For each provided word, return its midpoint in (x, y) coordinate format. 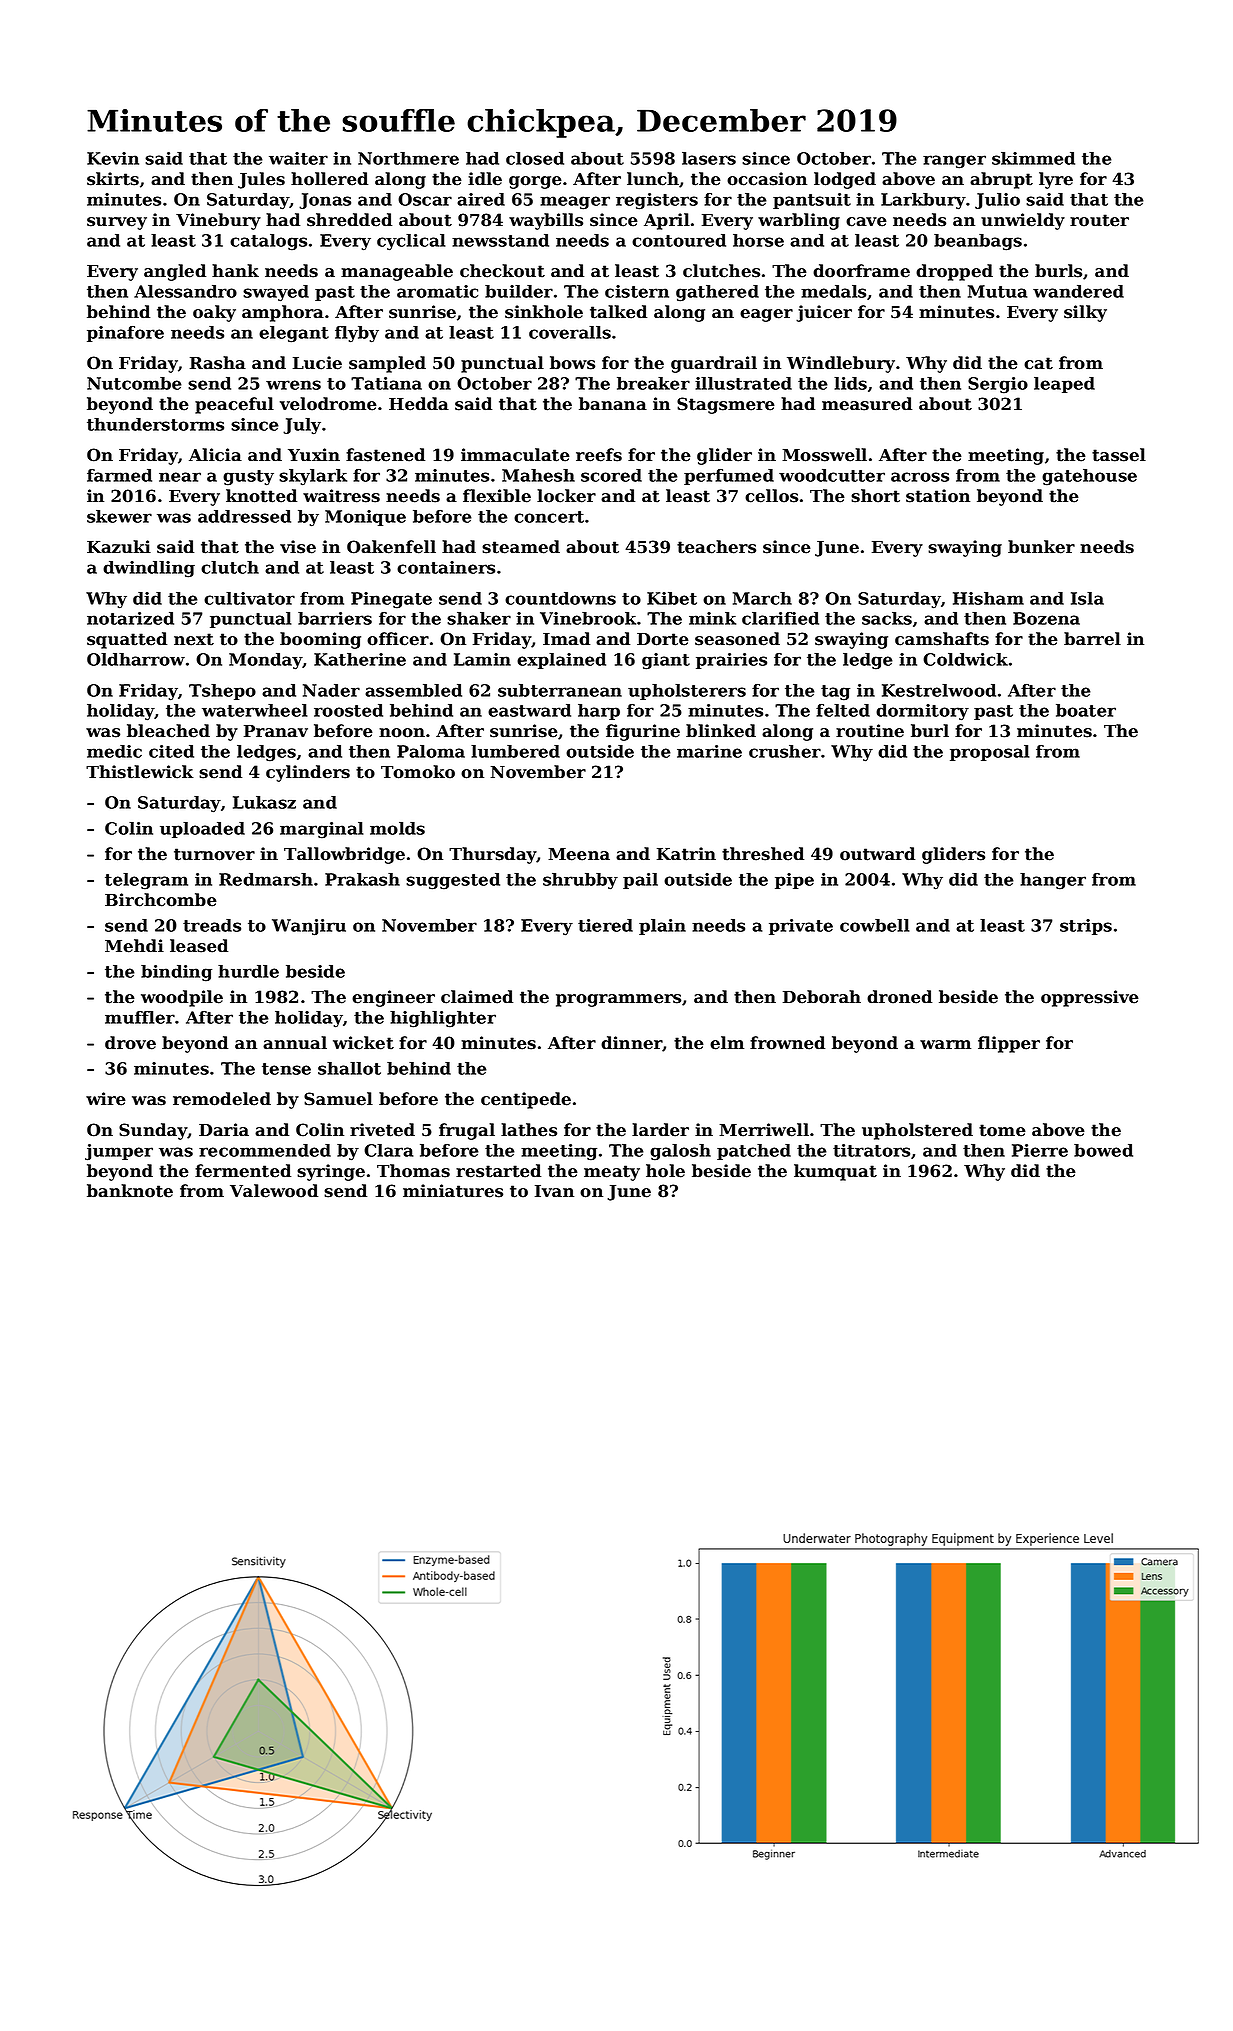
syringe (331, 1172)
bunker (1041, 547)
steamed (521, 547)
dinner (632, 1043)
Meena (579, 854)
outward (877, 854)
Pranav (276, 731)
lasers (709, 158)
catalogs (268, 242)
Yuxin (314, 454)
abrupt (1001, 180)
